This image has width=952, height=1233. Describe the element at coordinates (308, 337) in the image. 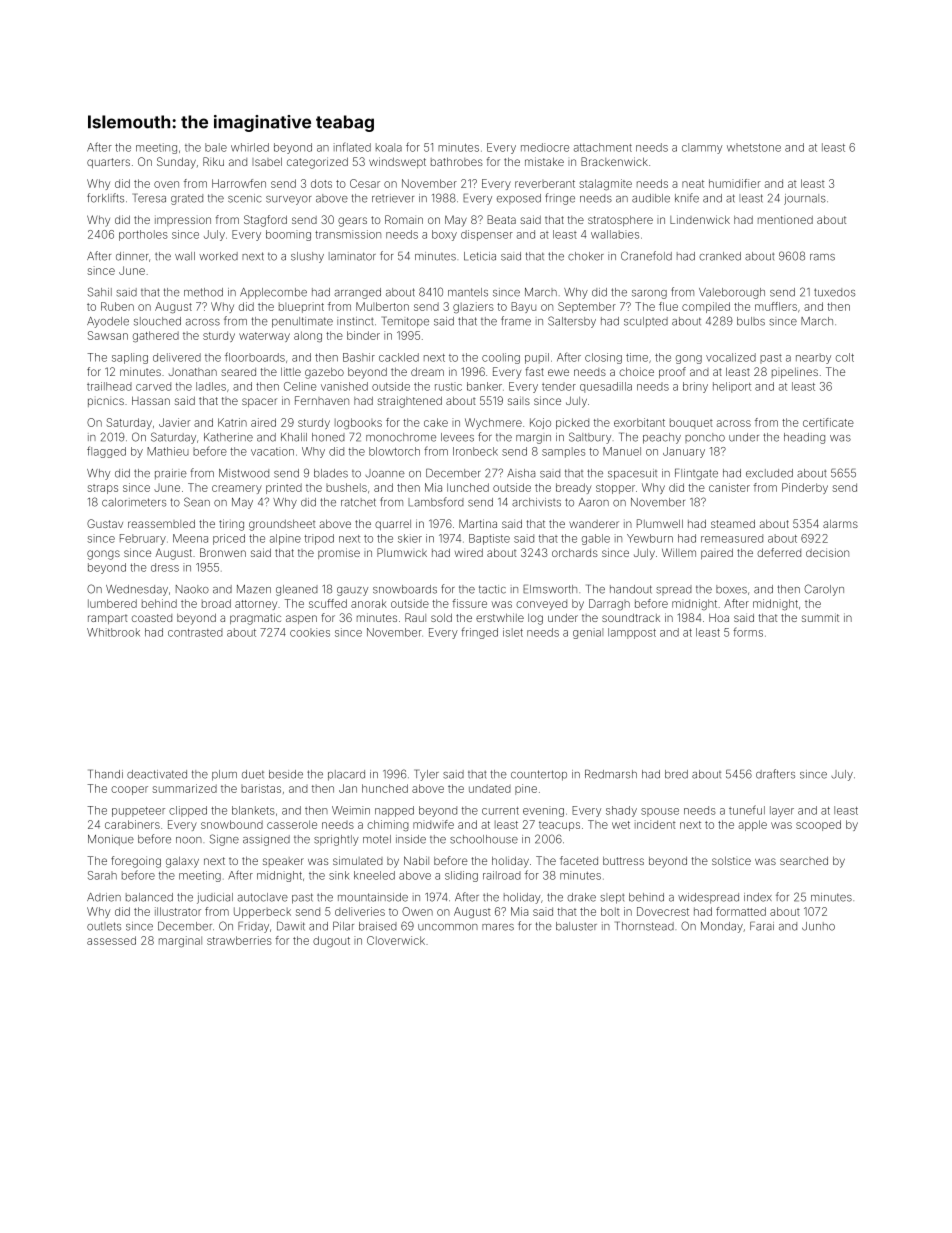

I see `along` at that location.
